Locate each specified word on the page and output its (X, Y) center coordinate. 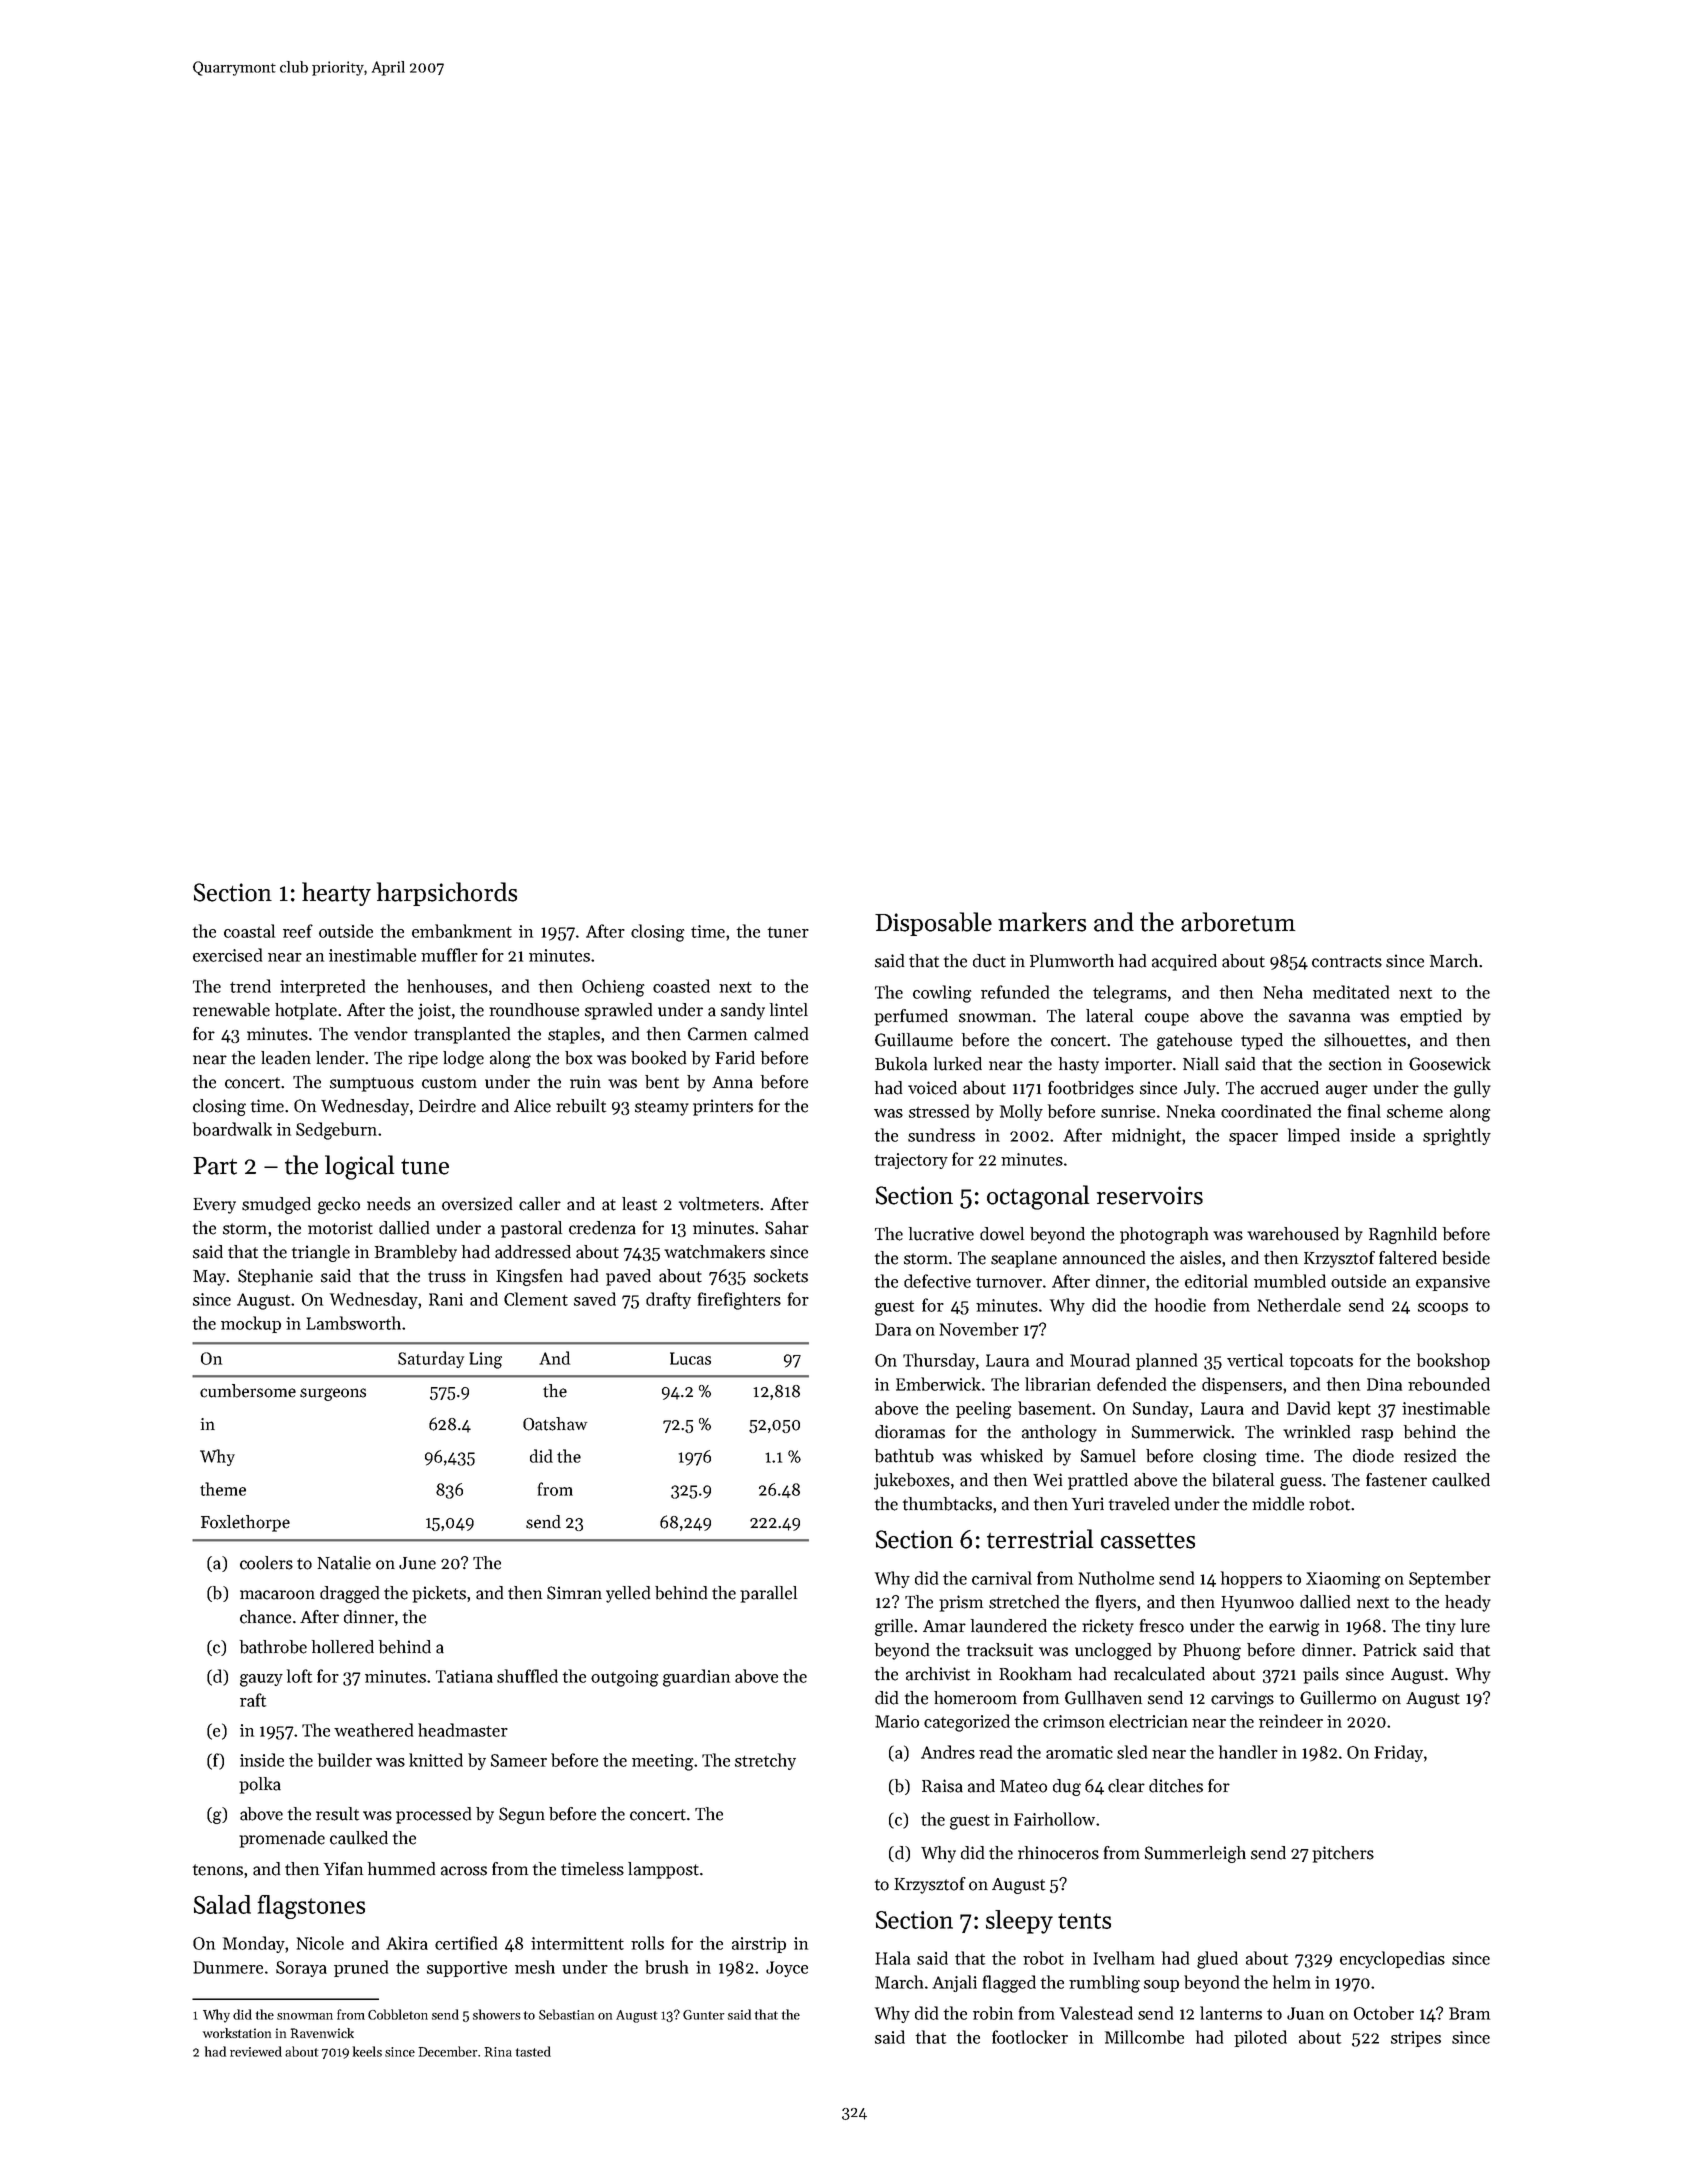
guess (1301, 1483)
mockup (251, 1324)
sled (1132, 1752)
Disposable (933, 924)
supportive (467, 1969)
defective (937, 1281)
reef (298, 931)
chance (265, 1617)
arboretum (1238, 922)
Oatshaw (555, 1424)
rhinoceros (1058, 1853)
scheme (1415, 1111)
